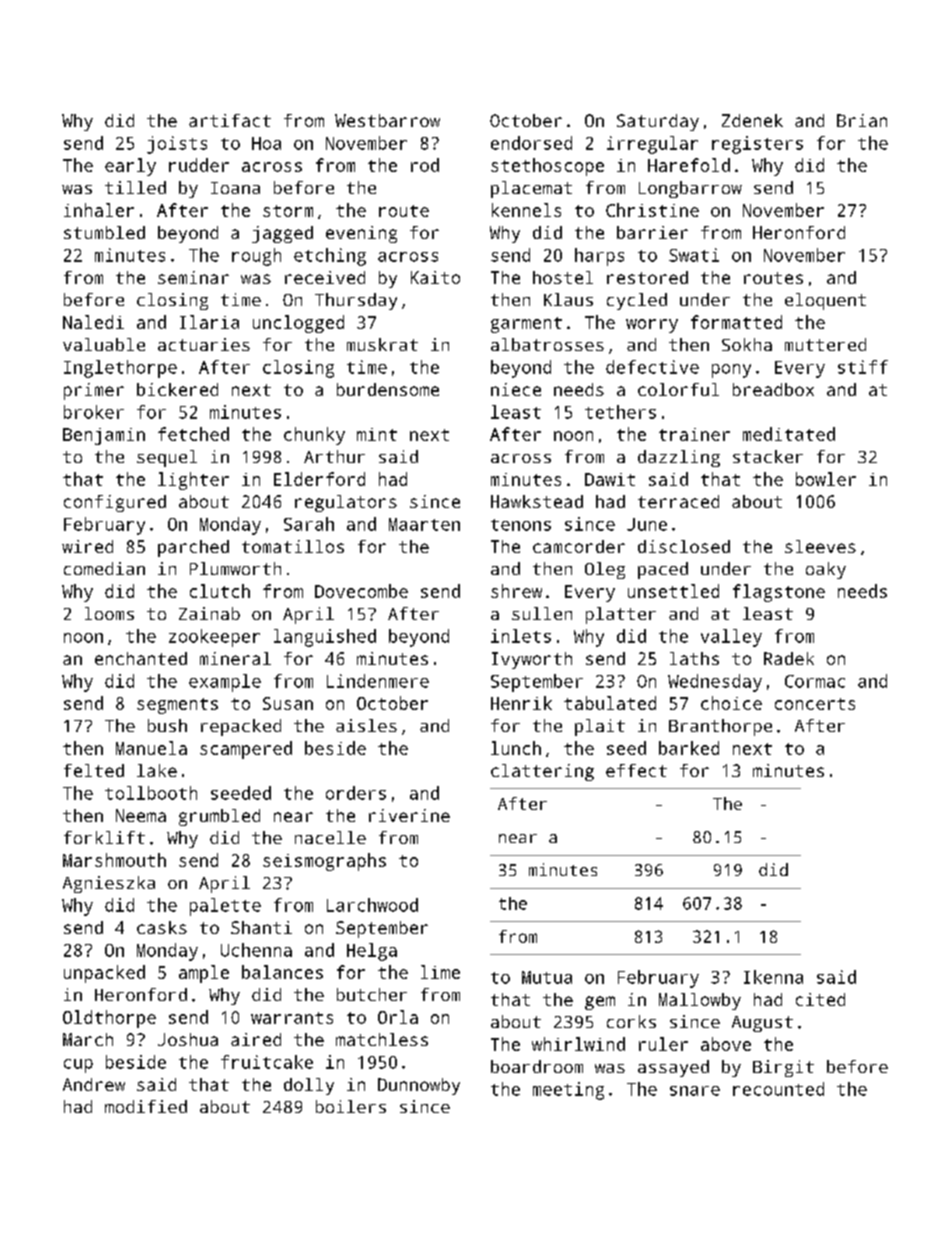  Describe the element at coordinates (230, 120) in the document. I see `artifact` at that location.
